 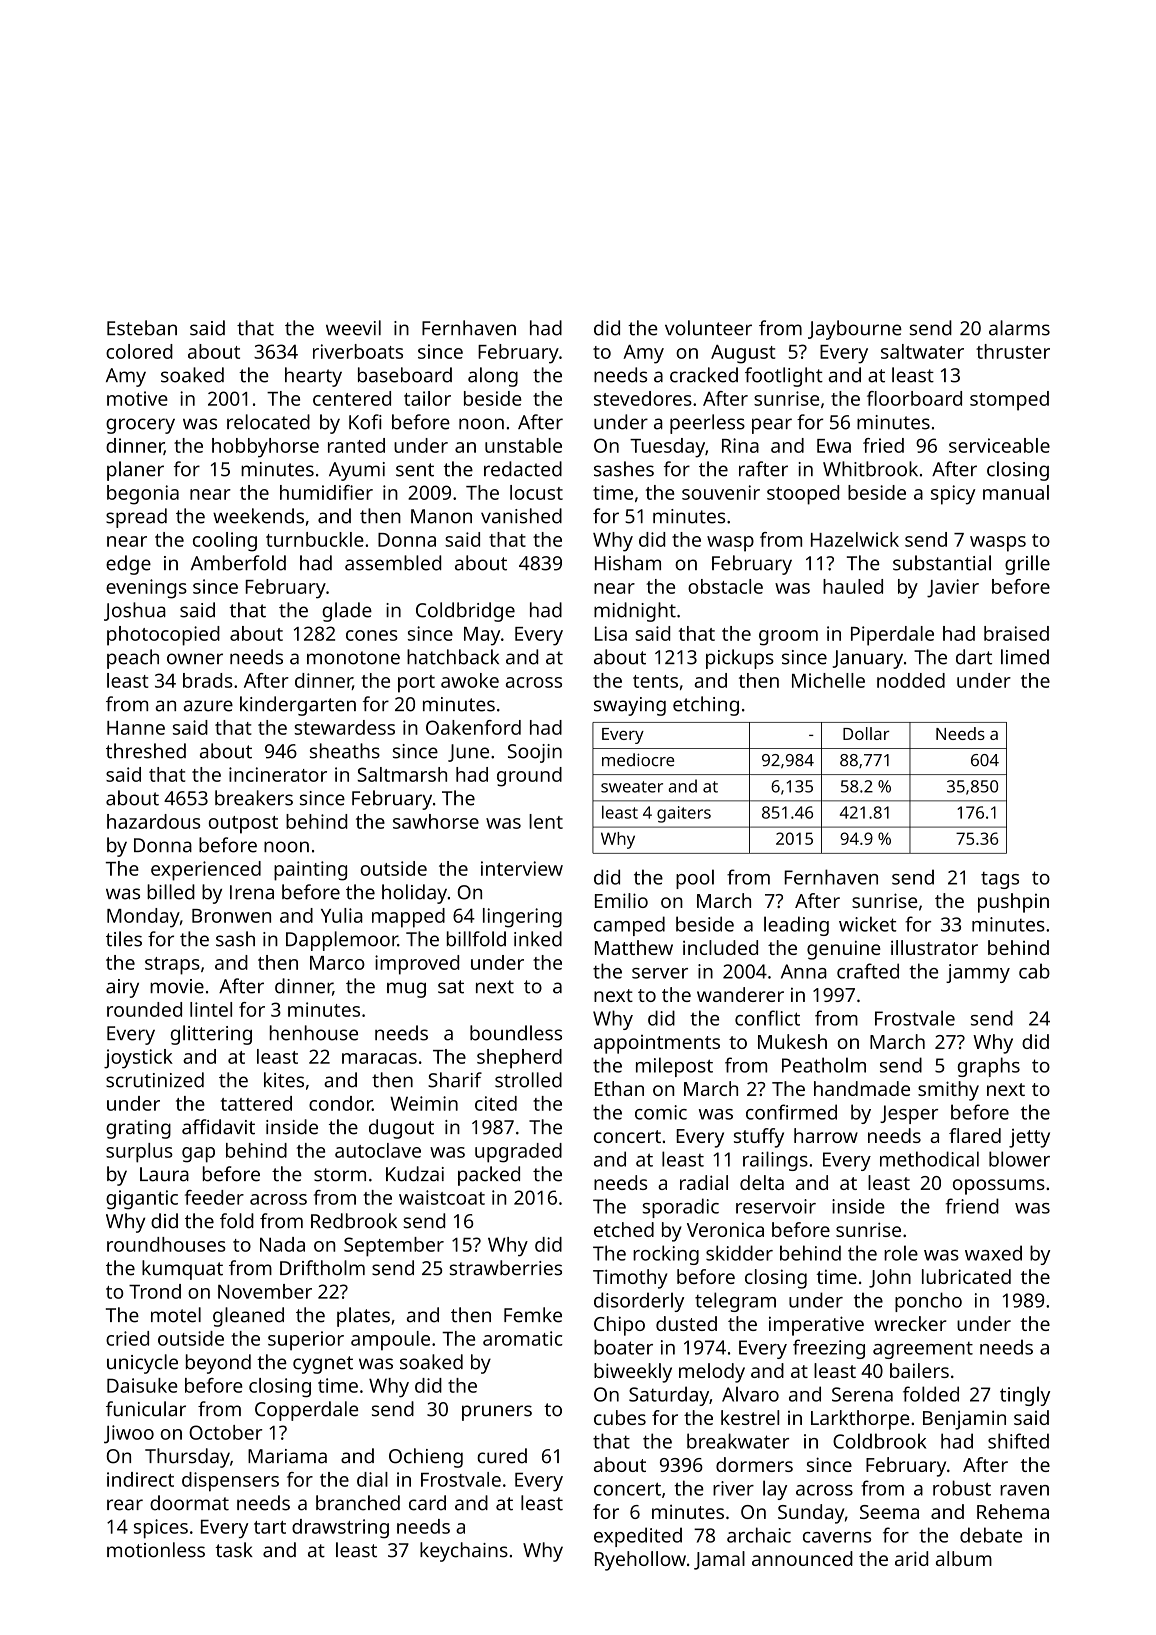 I want to click on motive, so click(x=137, y=398).
